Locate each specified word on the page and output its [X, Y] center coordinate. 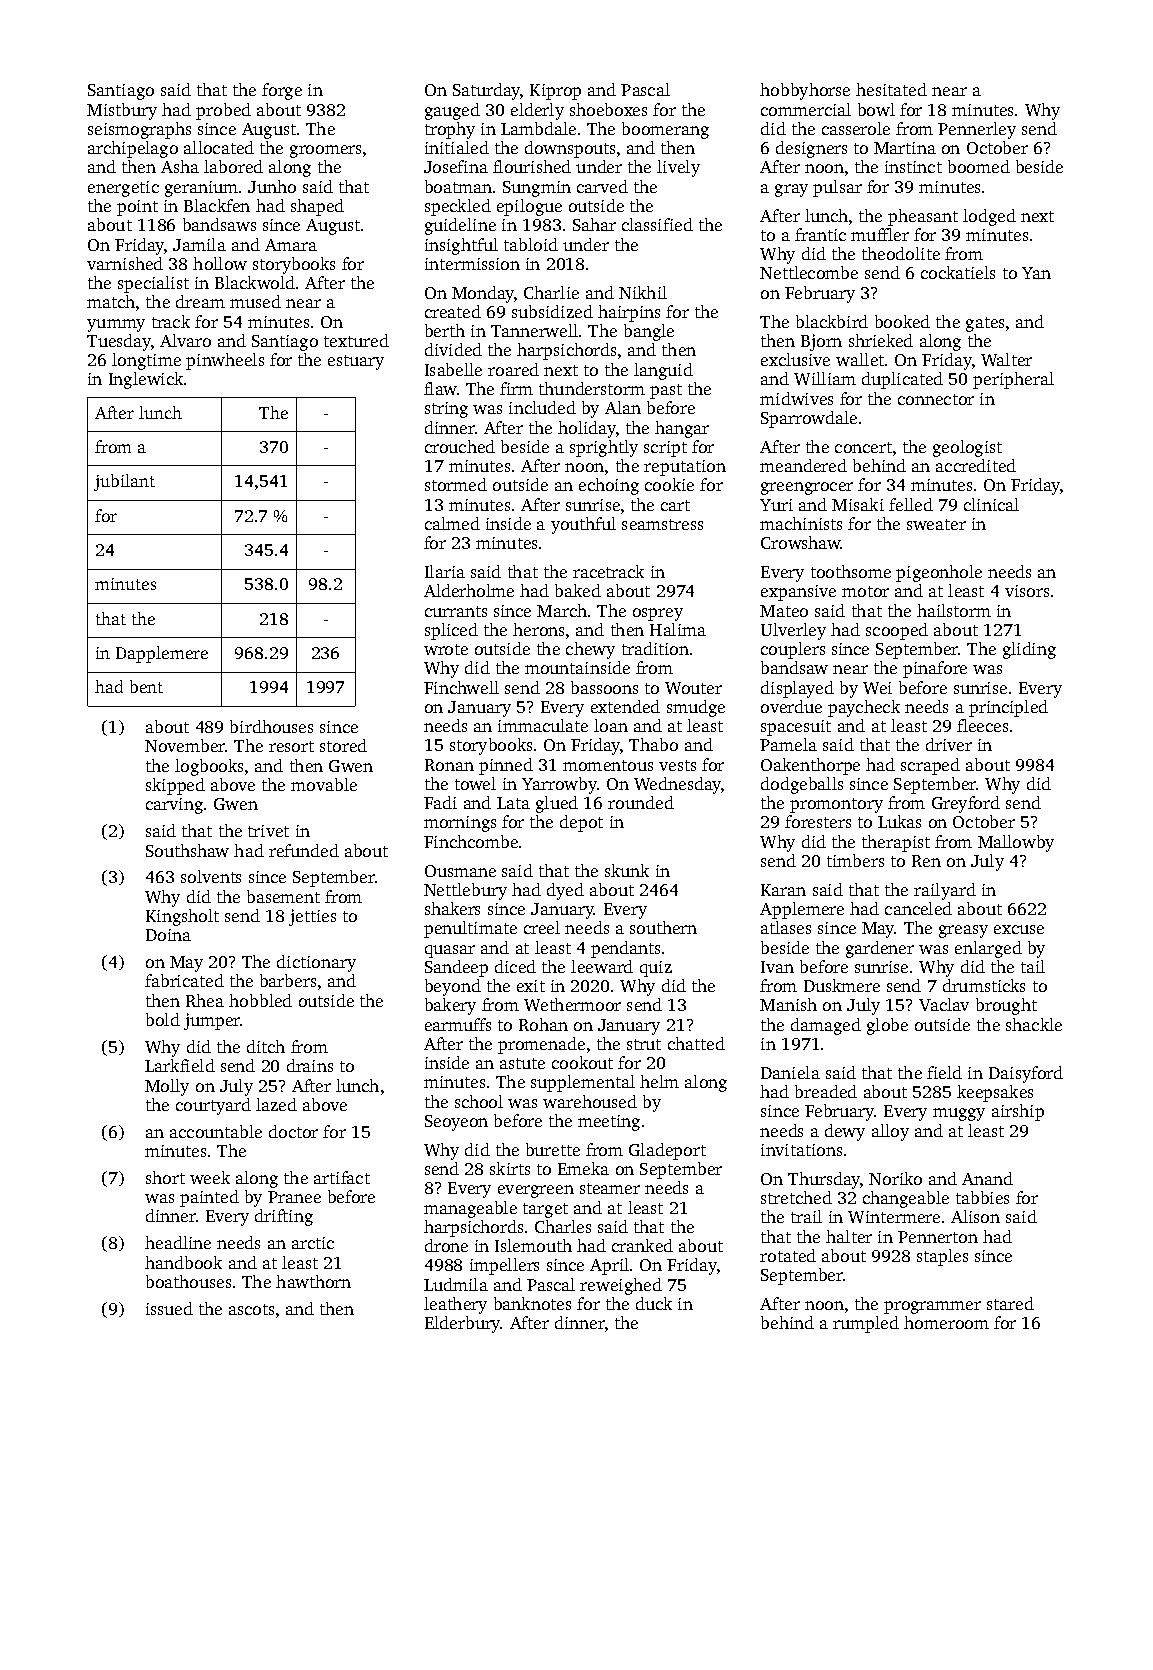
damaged [826, 1026]
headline [178, 1242]
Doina [168, 935]
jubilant [124, 482]
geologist [967, 448]
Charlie [551, 292]
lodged [989, 217]
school [479, 1101]
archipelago [133, 149]
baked [578, 590]
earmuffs [458, 1024]
